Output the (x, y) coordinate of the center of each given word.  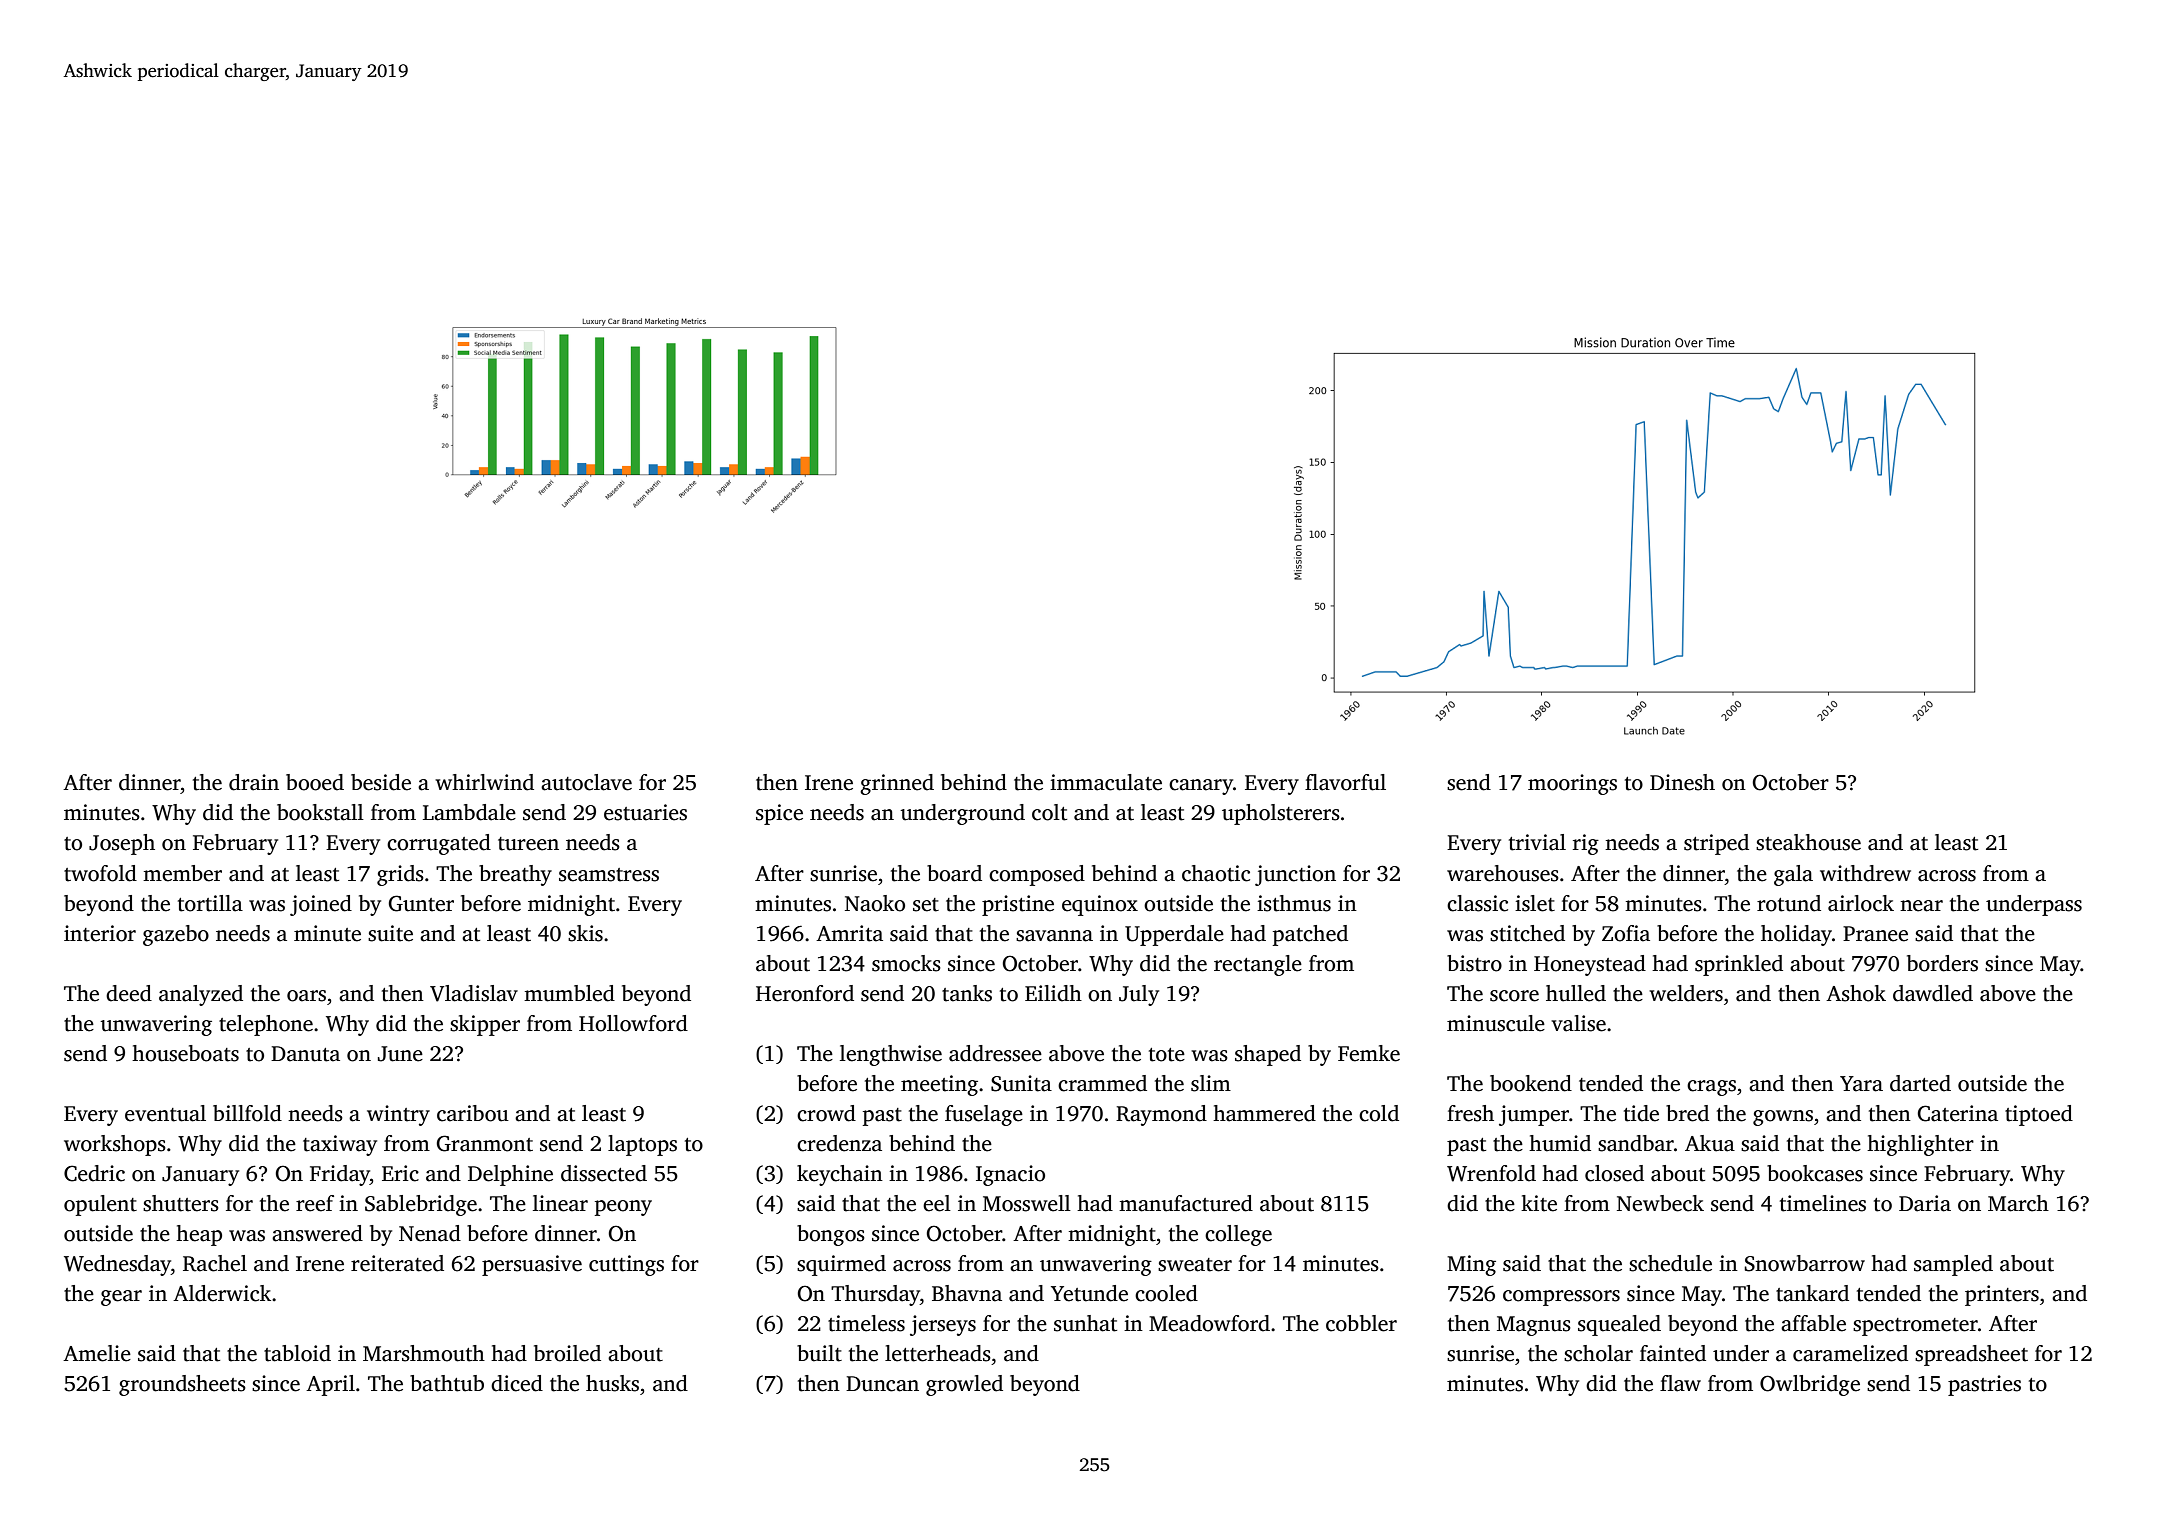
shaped (1268, 1055)
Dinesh (1682, 782)
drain (254, 782)
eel (937, 1203)
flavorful (1345, 782)
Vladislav (474, 993)
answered (317, 1233)
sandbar (1636, 1143)
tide (1641, 1113)
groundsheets (182, 1385)
